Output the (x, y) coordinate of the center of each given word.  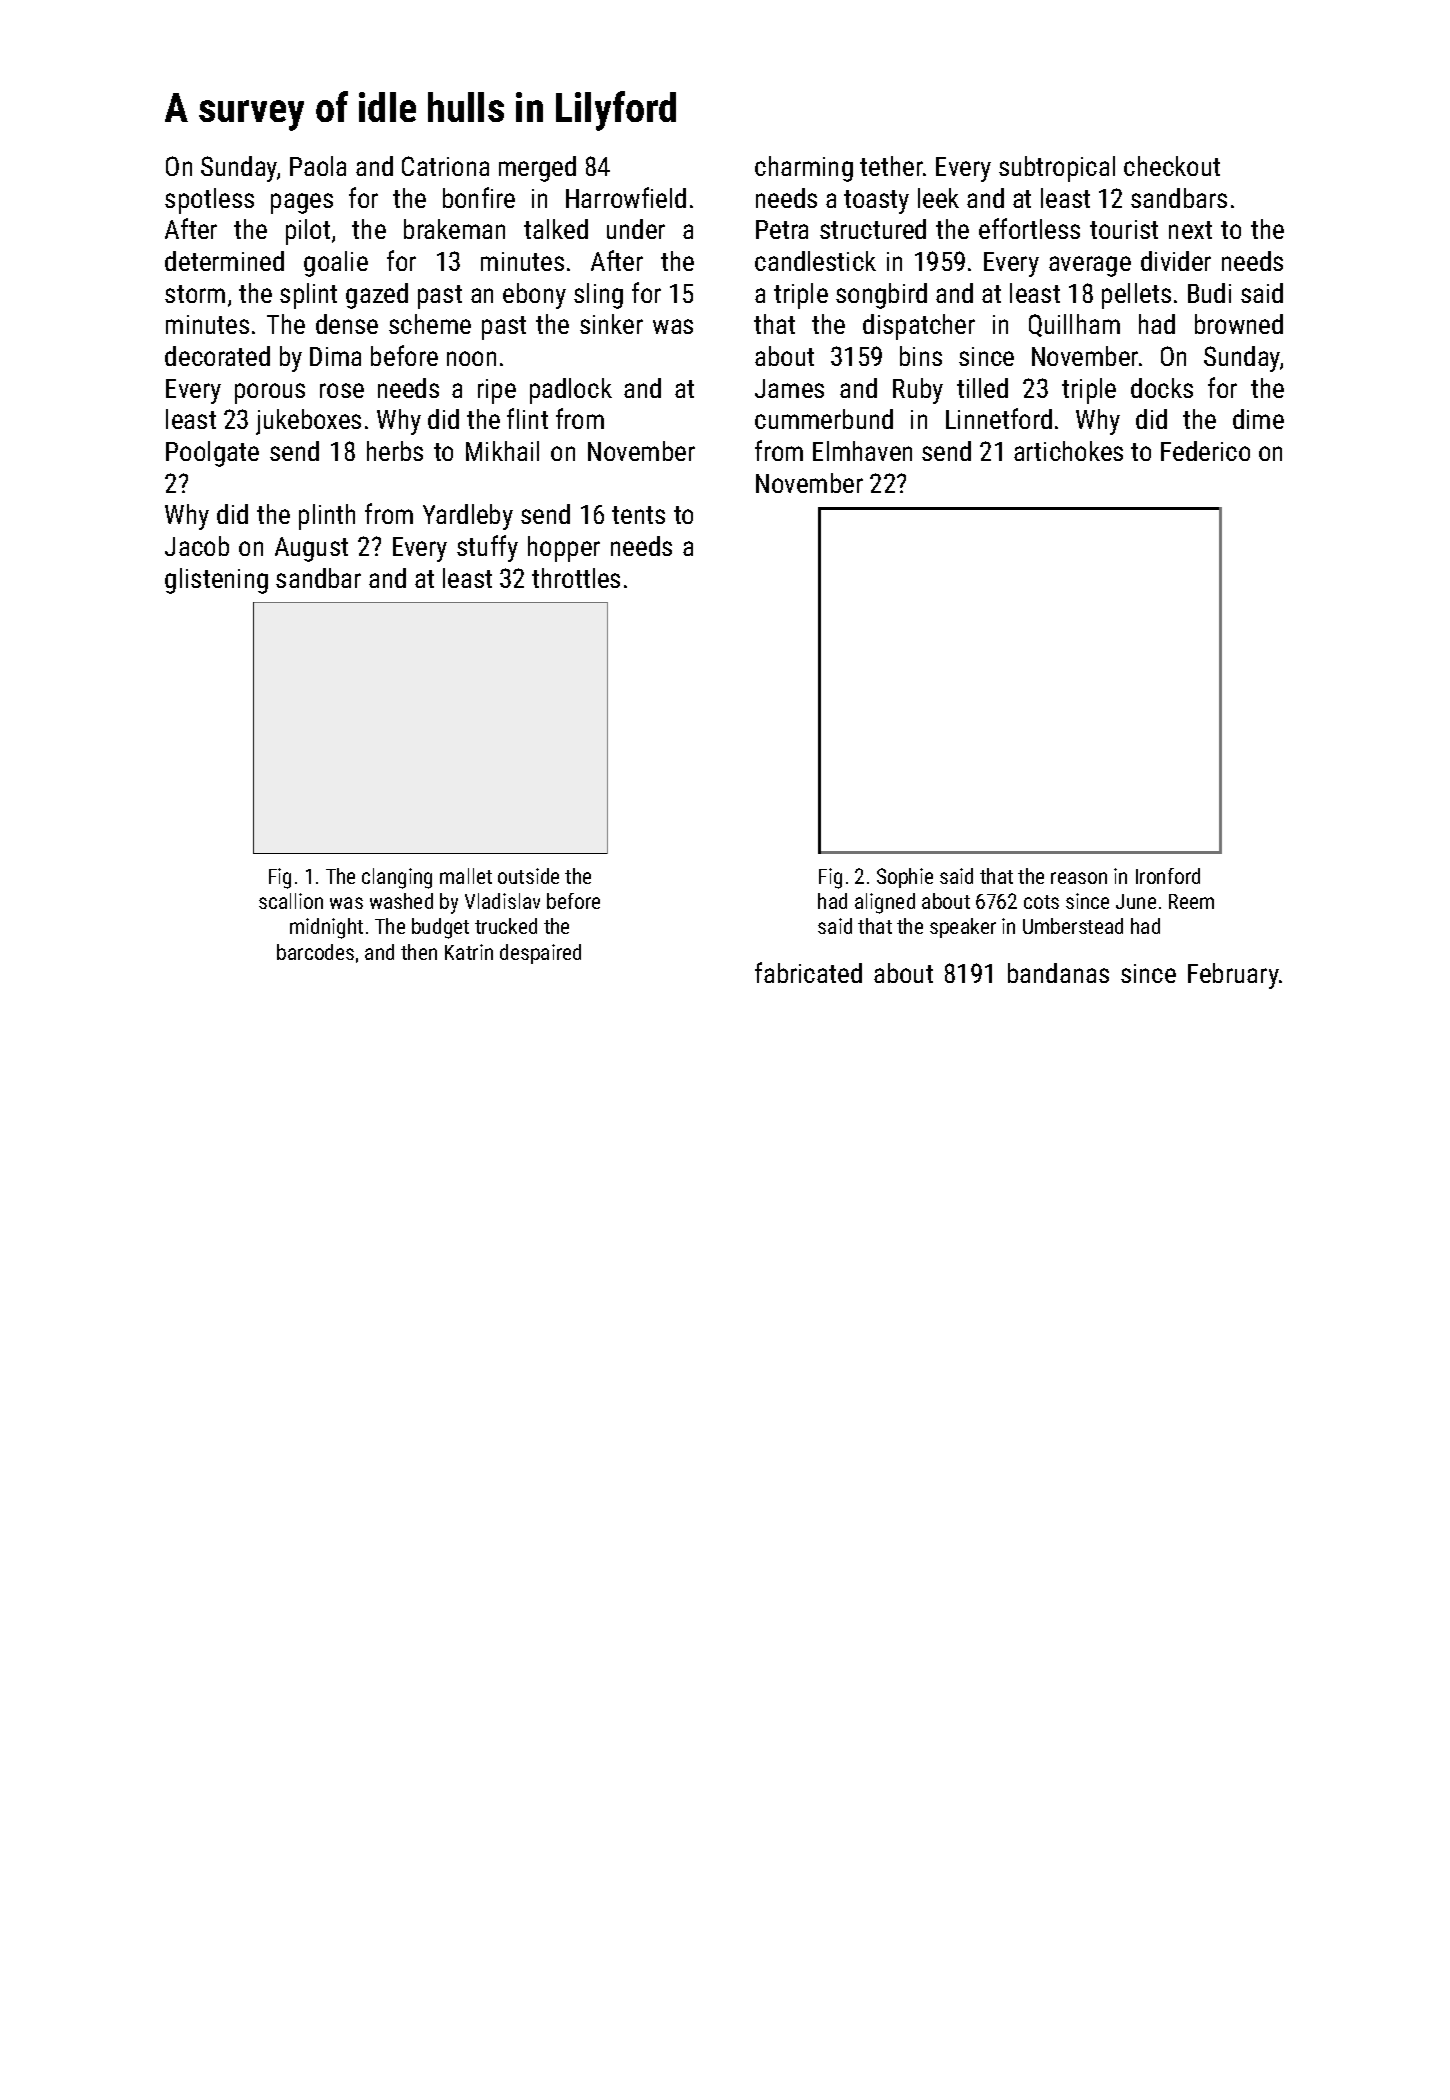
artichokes (1068, 451)
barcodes (315, 952)
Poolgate (212, 454)
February (1233, 976)
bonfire (479, 197)
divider (1176, 261)
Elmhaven (862, 451)
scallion (291, 901)
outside (528, 876)
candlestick (815, 261)
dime (1258, 419)
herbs (395, 451)
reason (1079, 878)
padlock (571, 391)
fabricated (808, 972)
